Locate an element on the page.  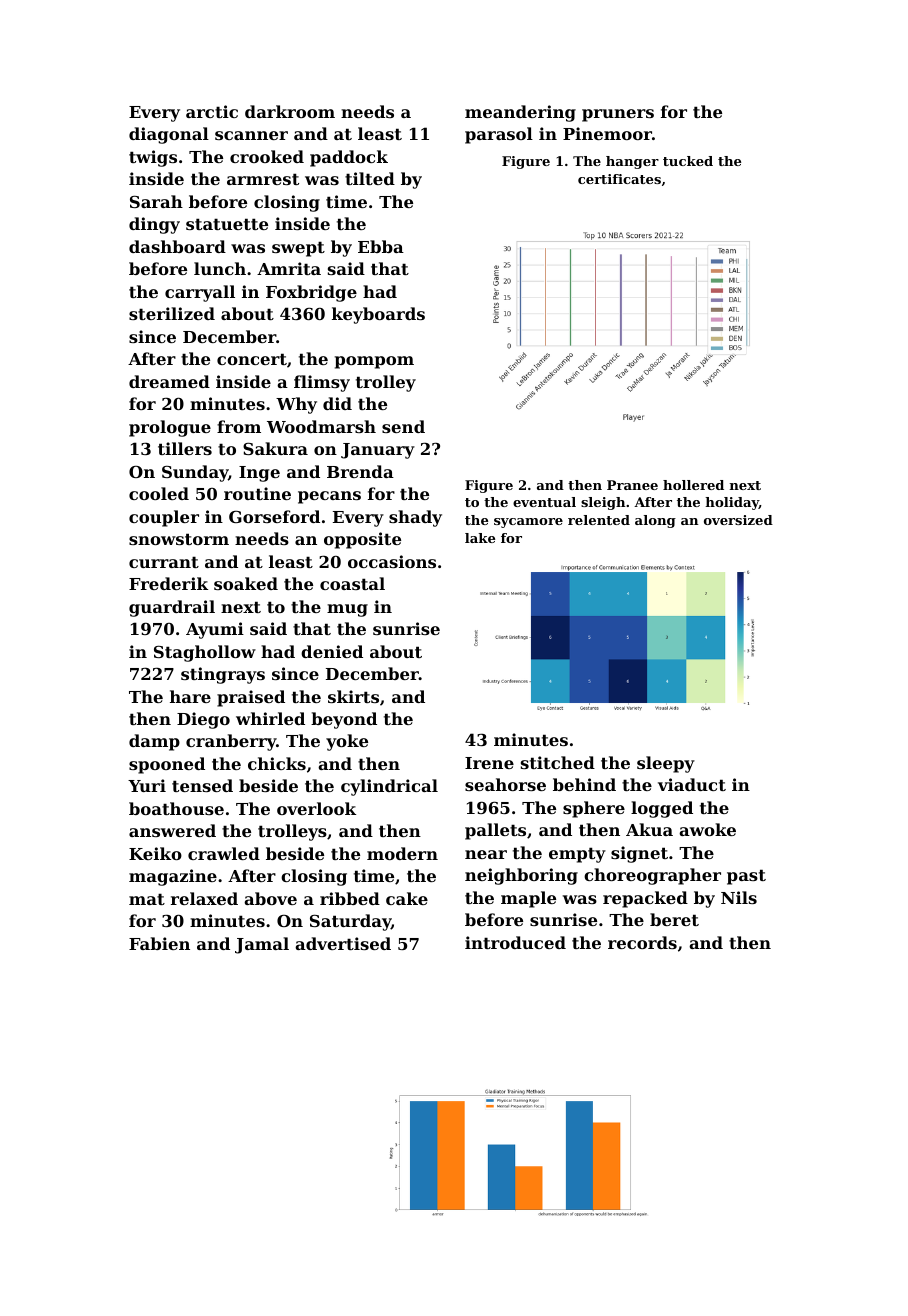
skirts is located at coordinates (353, 696).
